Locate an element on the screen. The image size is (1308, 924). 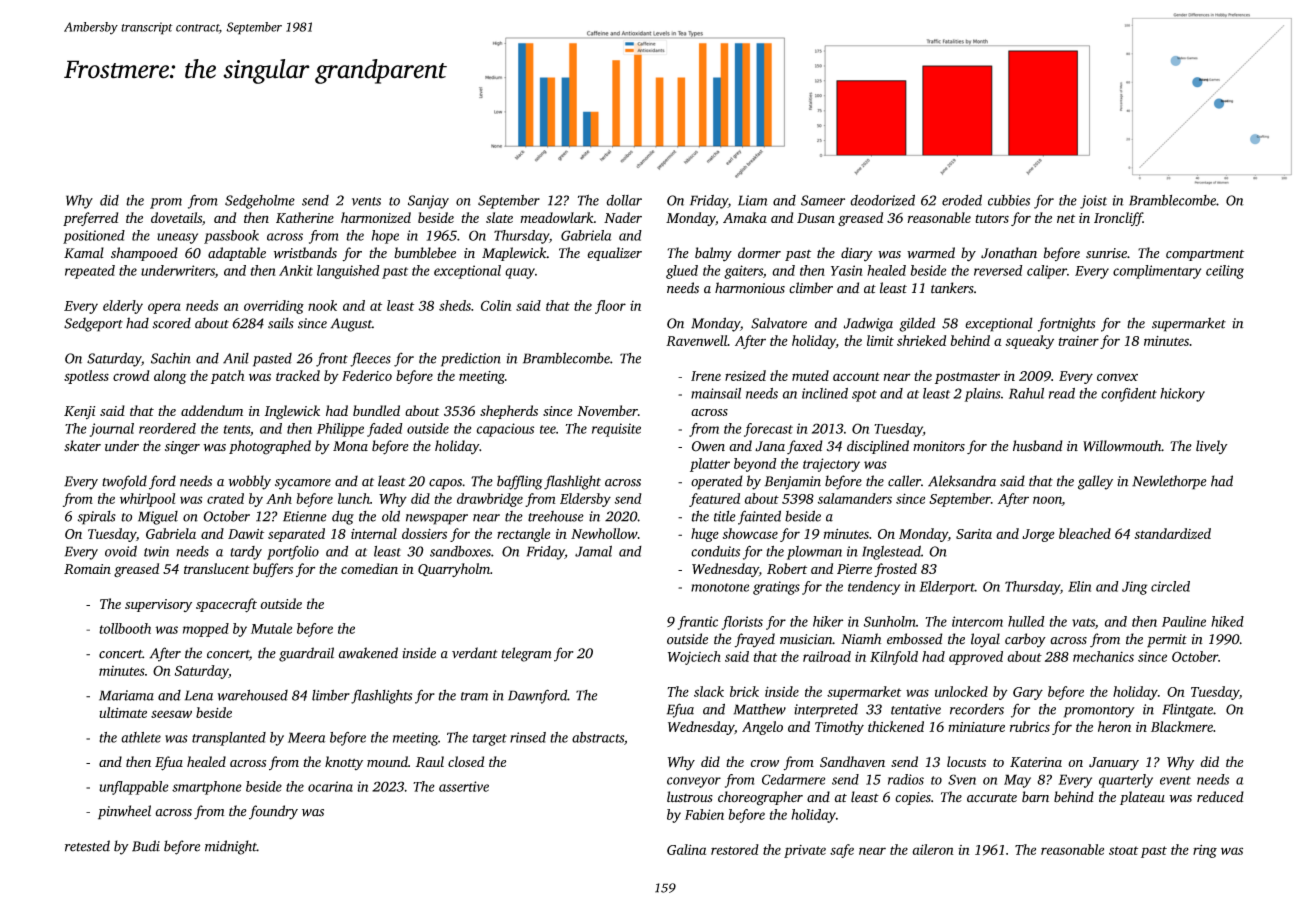
warehoused is located at coordinates (253, 695).
